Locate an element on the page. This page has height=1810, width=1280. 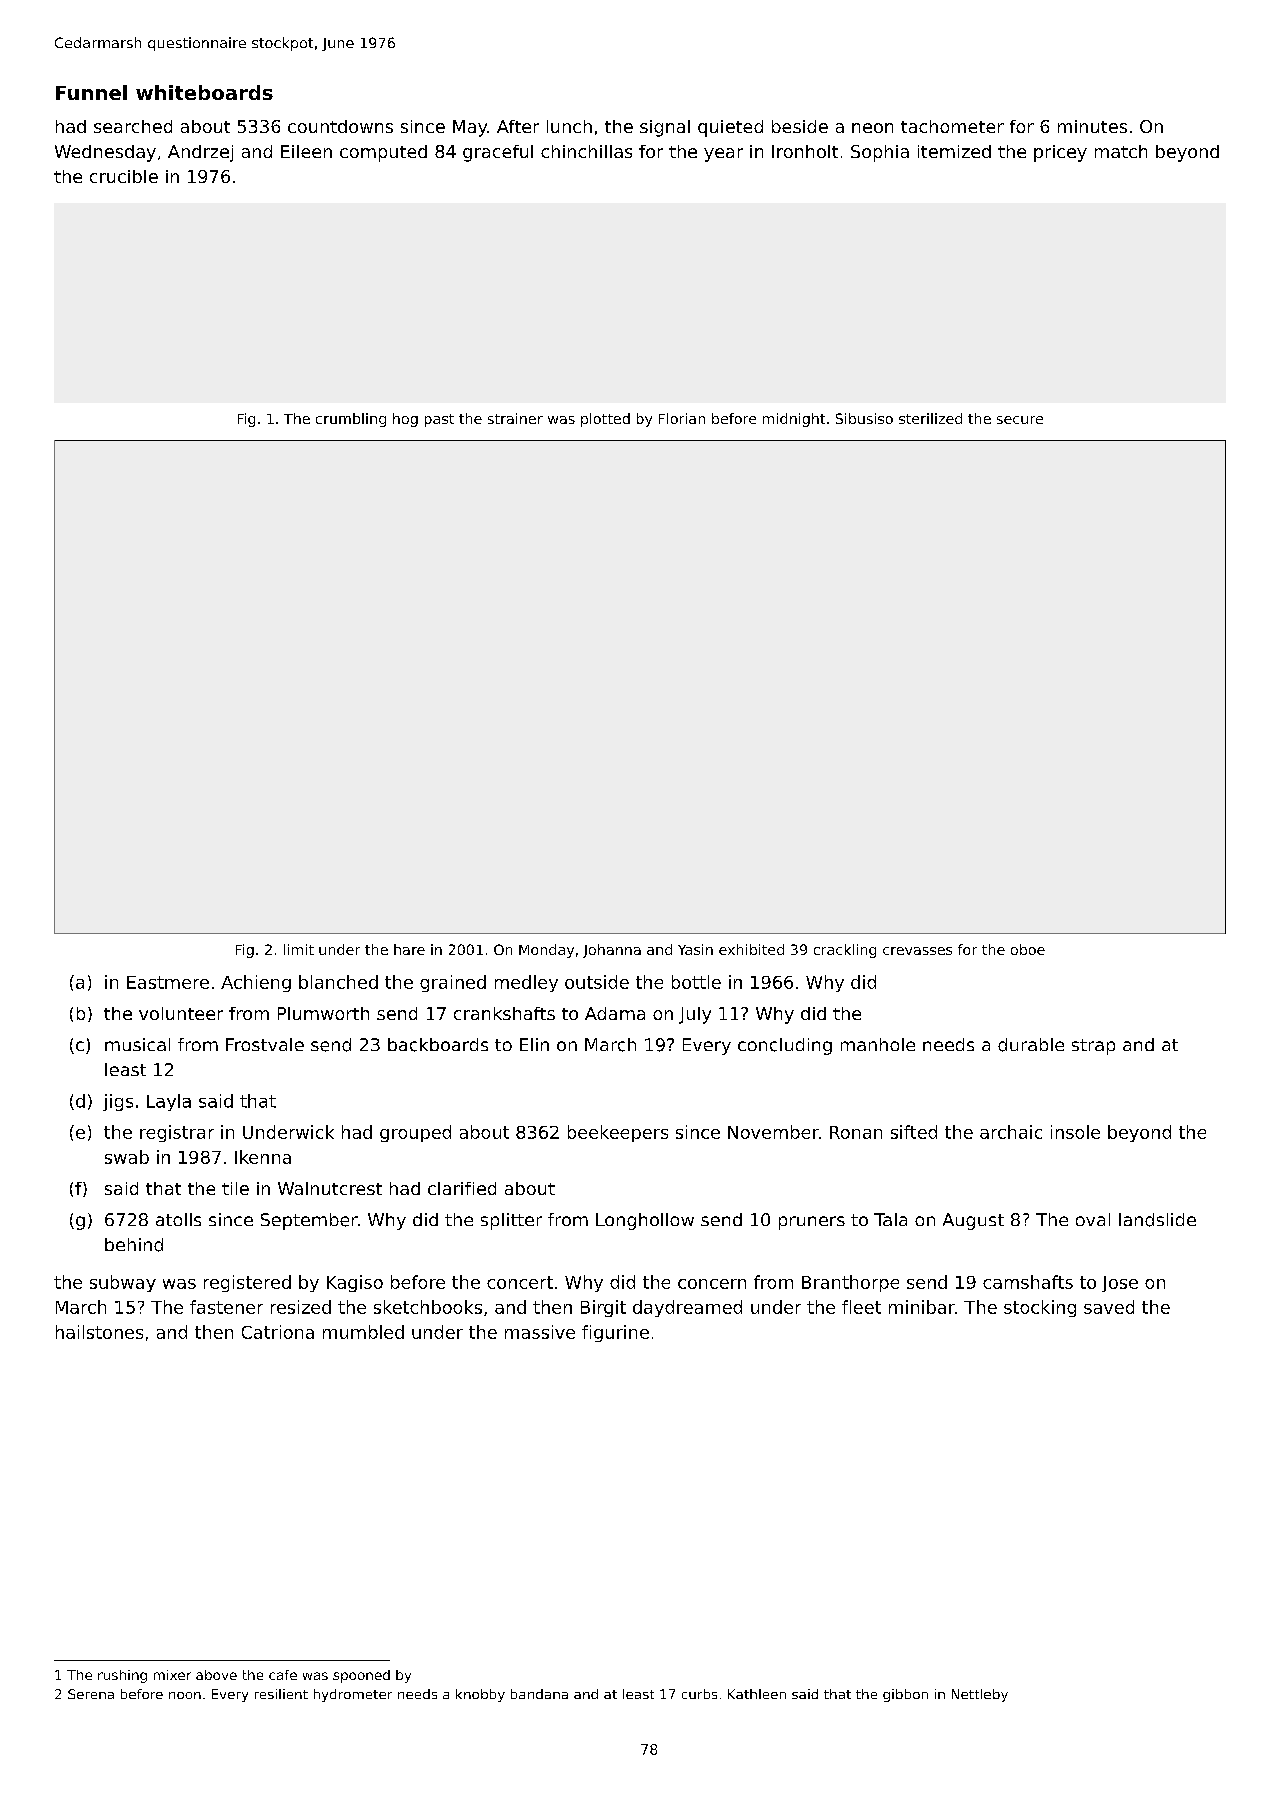
whiteboards is located at coordinates (204, 92).
